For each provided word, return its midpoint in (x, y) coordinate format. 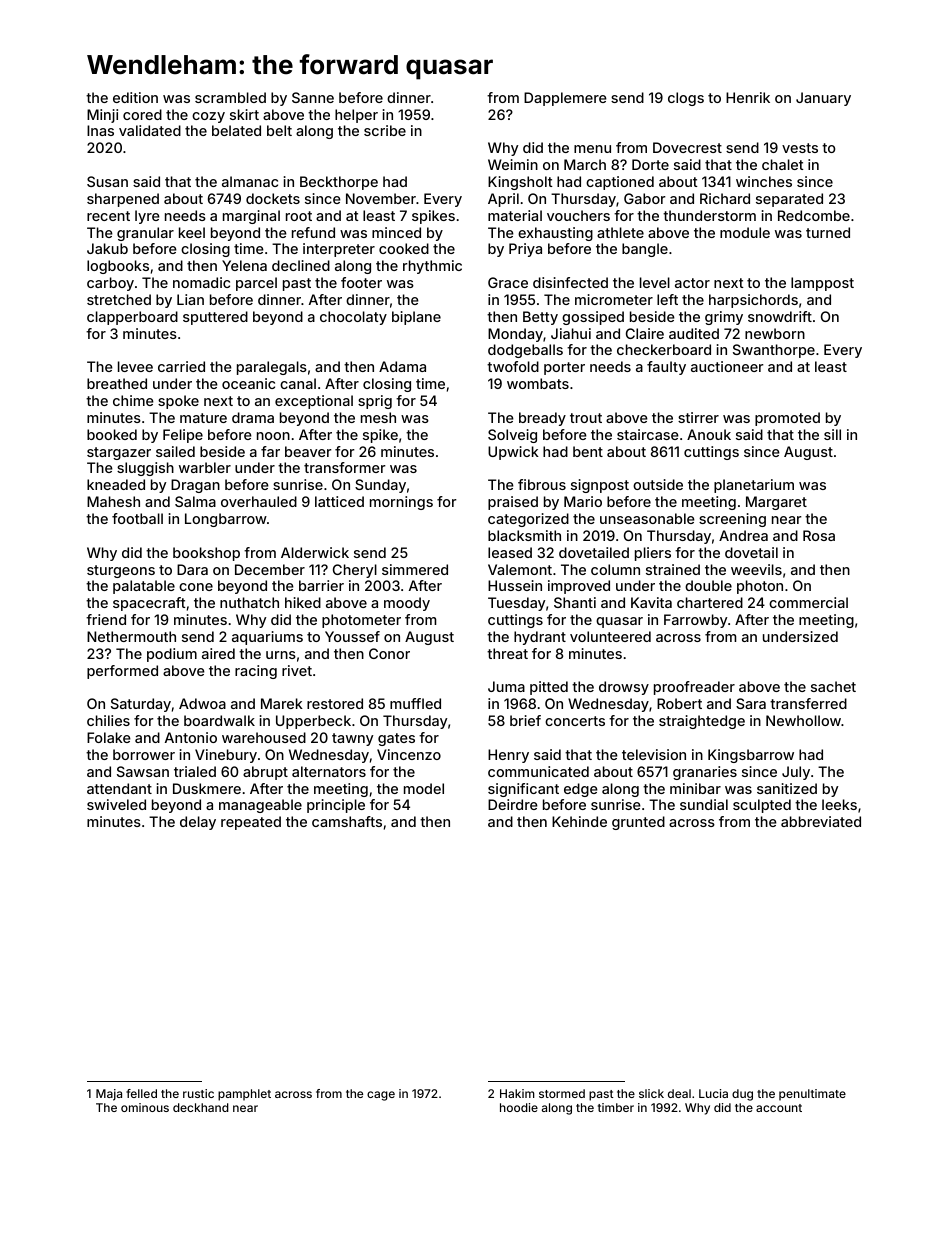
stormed (562, 1093)
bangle (645, 250)
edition (135, 97)
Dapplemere (565, 99)
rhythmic (432, 267)
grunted (638, 823)
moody (407, 604)
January (823, 99)
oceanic (248, 383)
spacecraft (149, 604)
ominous (145, 1107)
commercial (808, 602)
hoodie (519, 1107)
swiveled (116, 804)
